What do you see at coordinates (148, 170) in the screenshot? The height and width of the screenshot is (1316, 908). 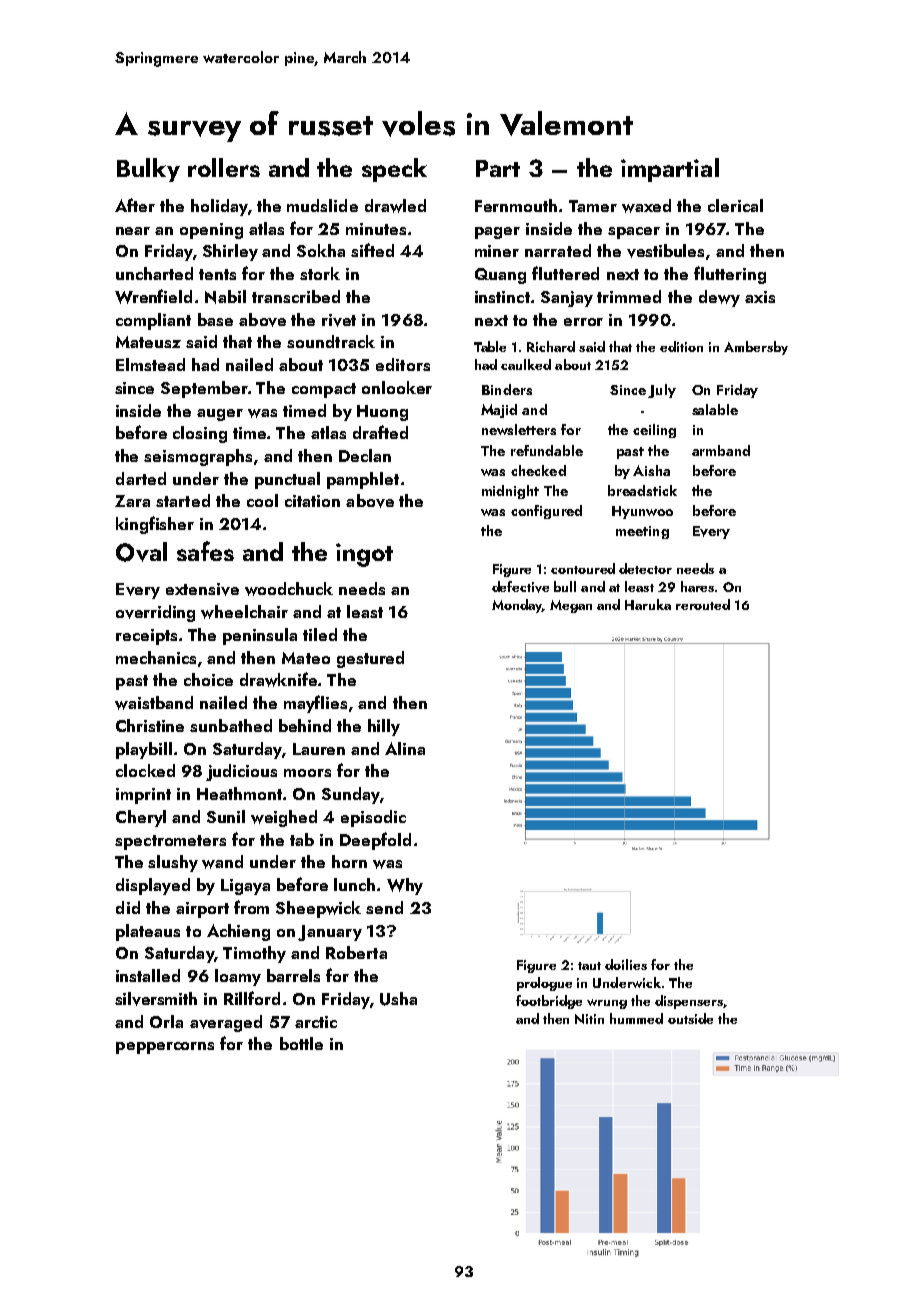 I see `Bulky` at bounding box center [148, 170].
